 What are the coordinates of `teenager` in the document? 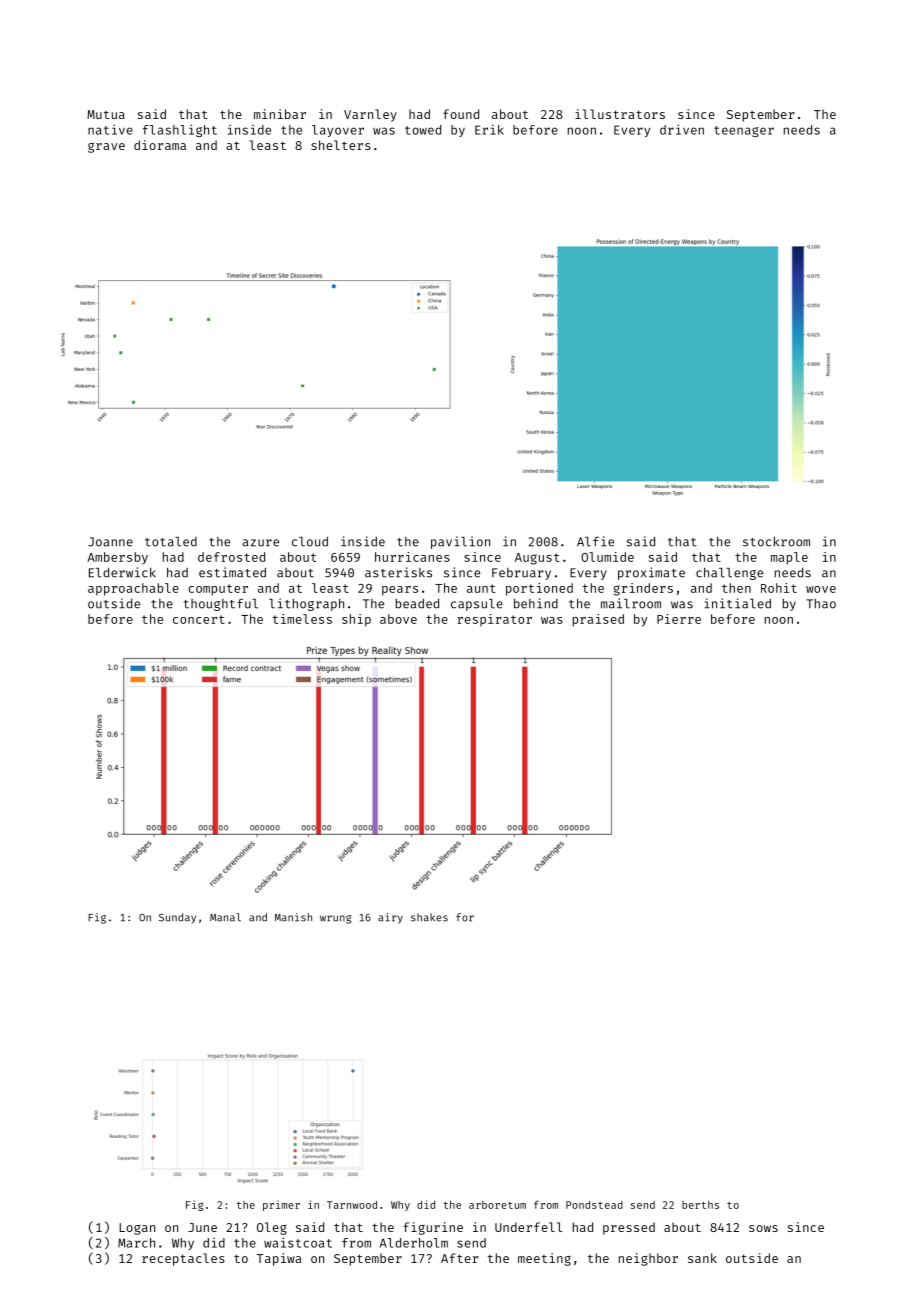 It's located at (744, 131).
